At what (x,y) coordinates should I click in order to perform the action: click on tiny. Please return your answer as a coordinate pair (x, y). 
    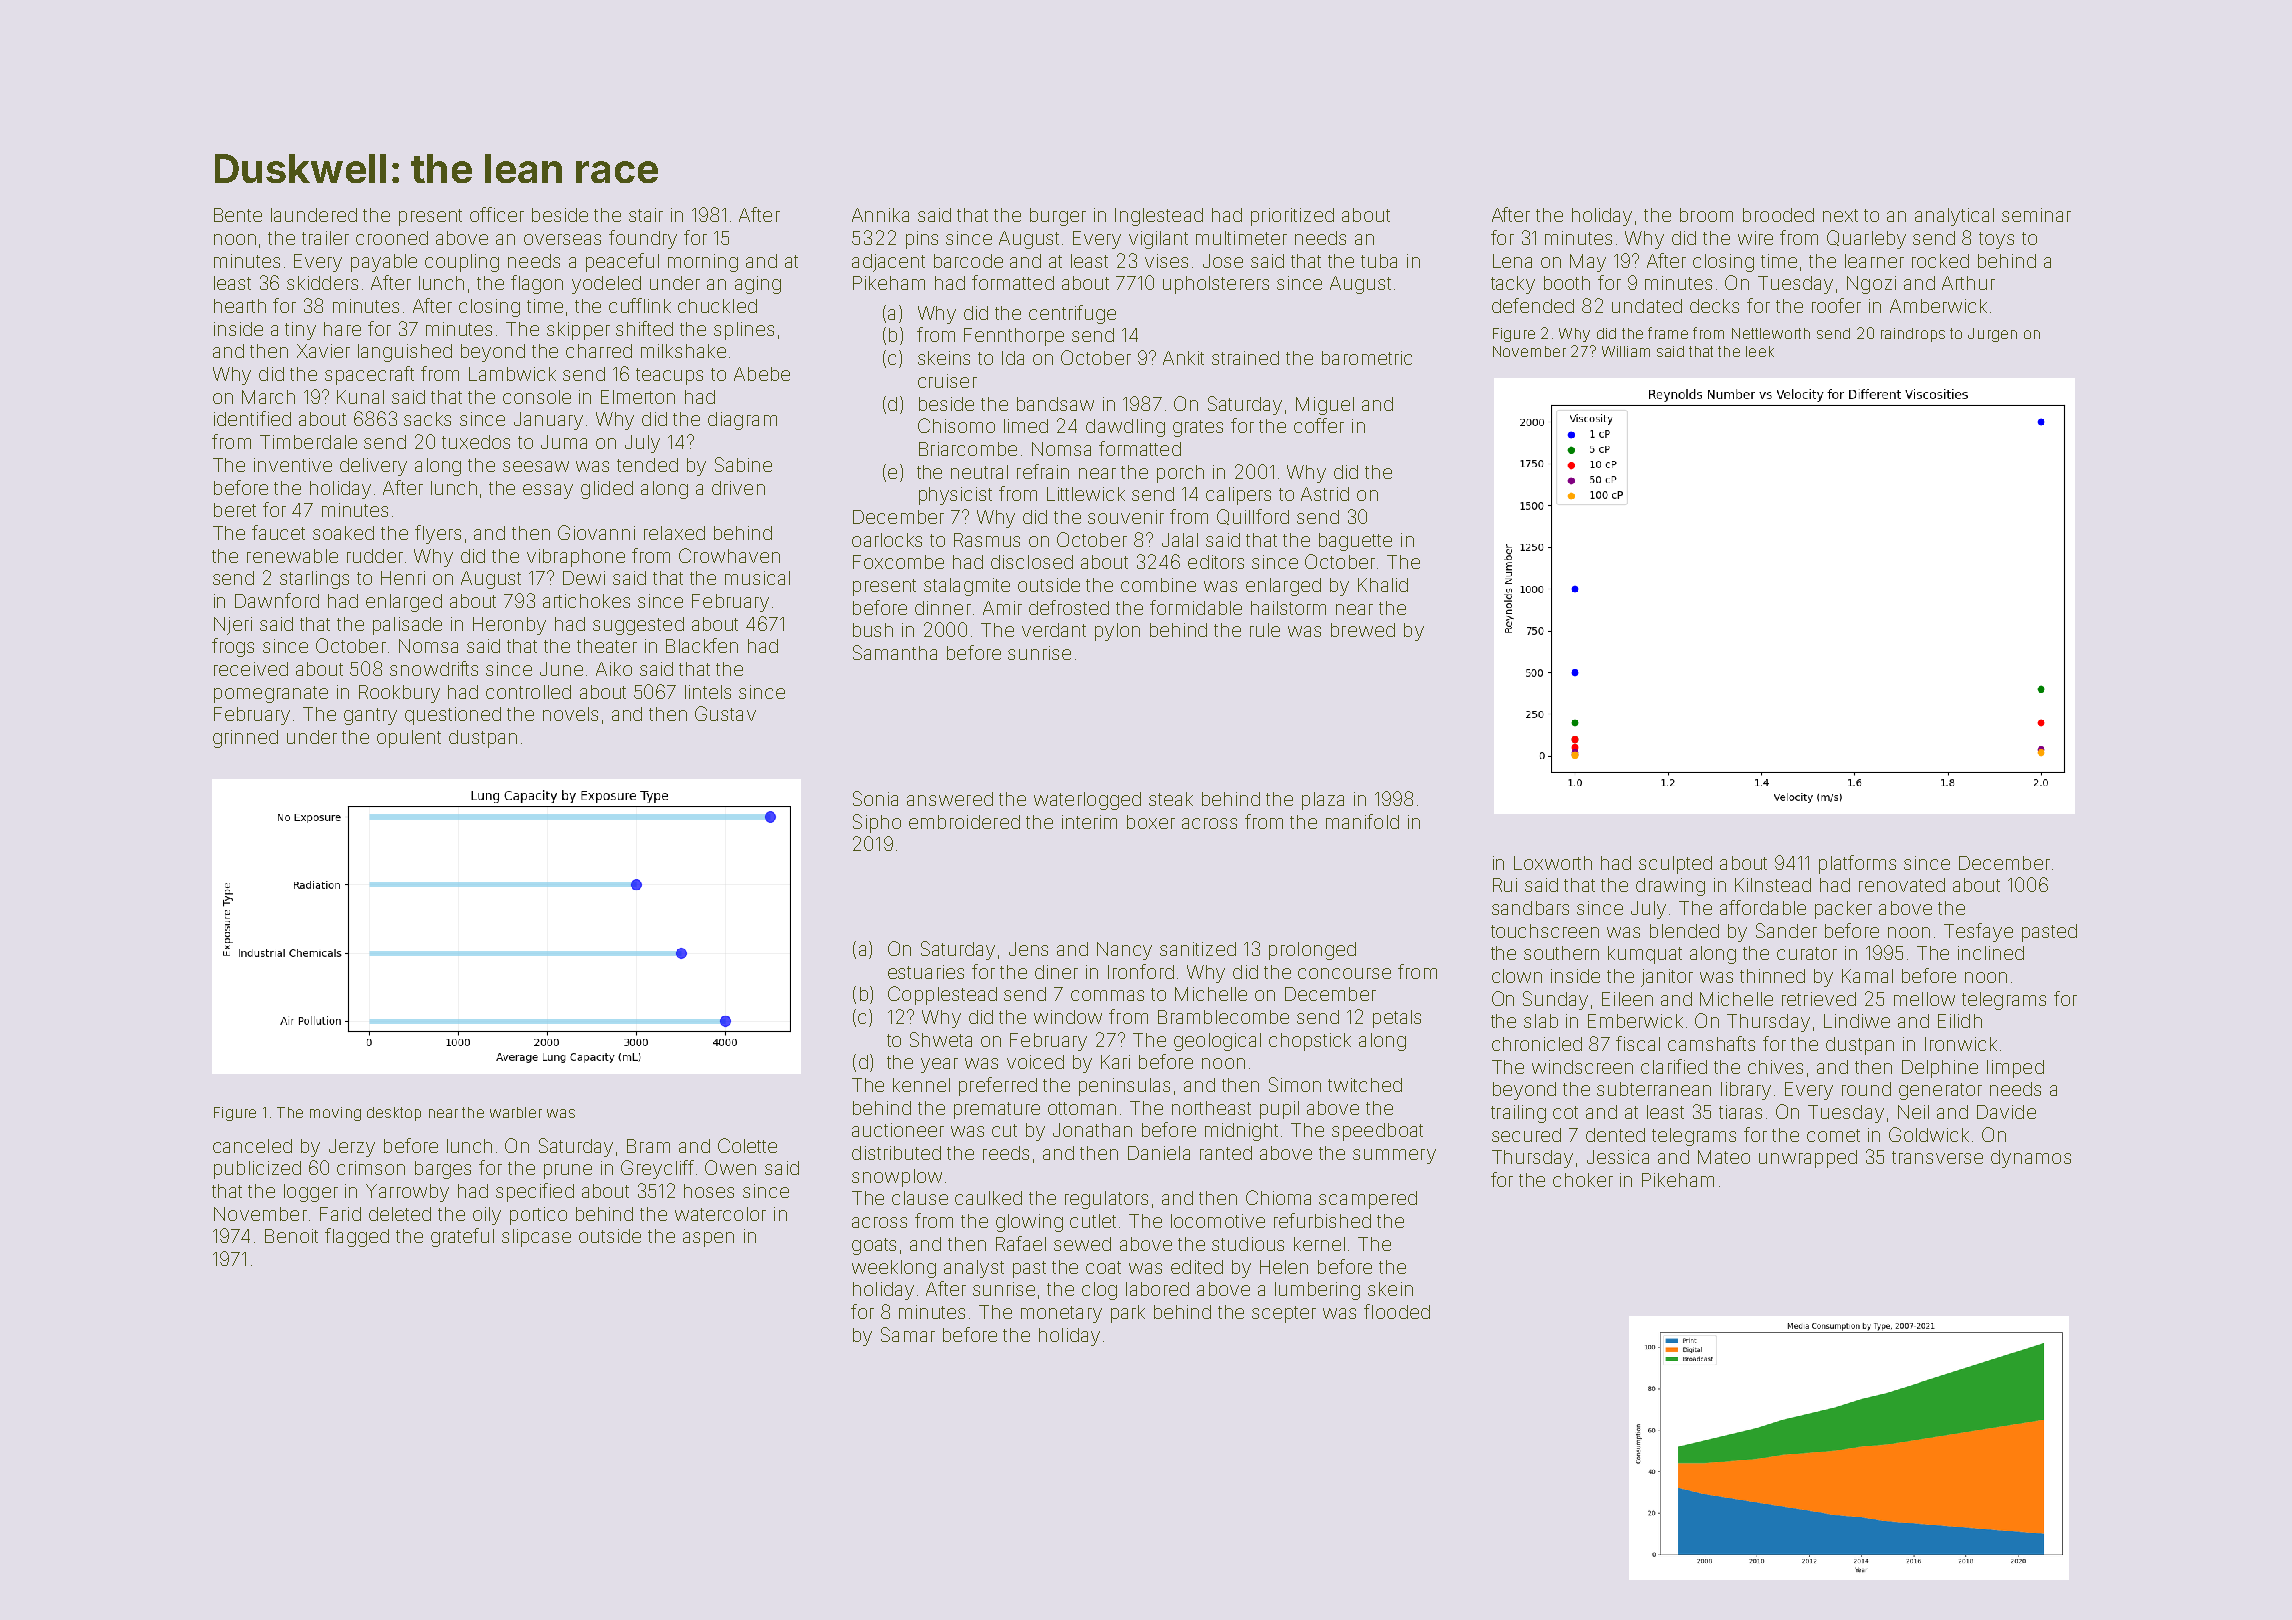
    Looking at the image, I should click on (300, 331).
